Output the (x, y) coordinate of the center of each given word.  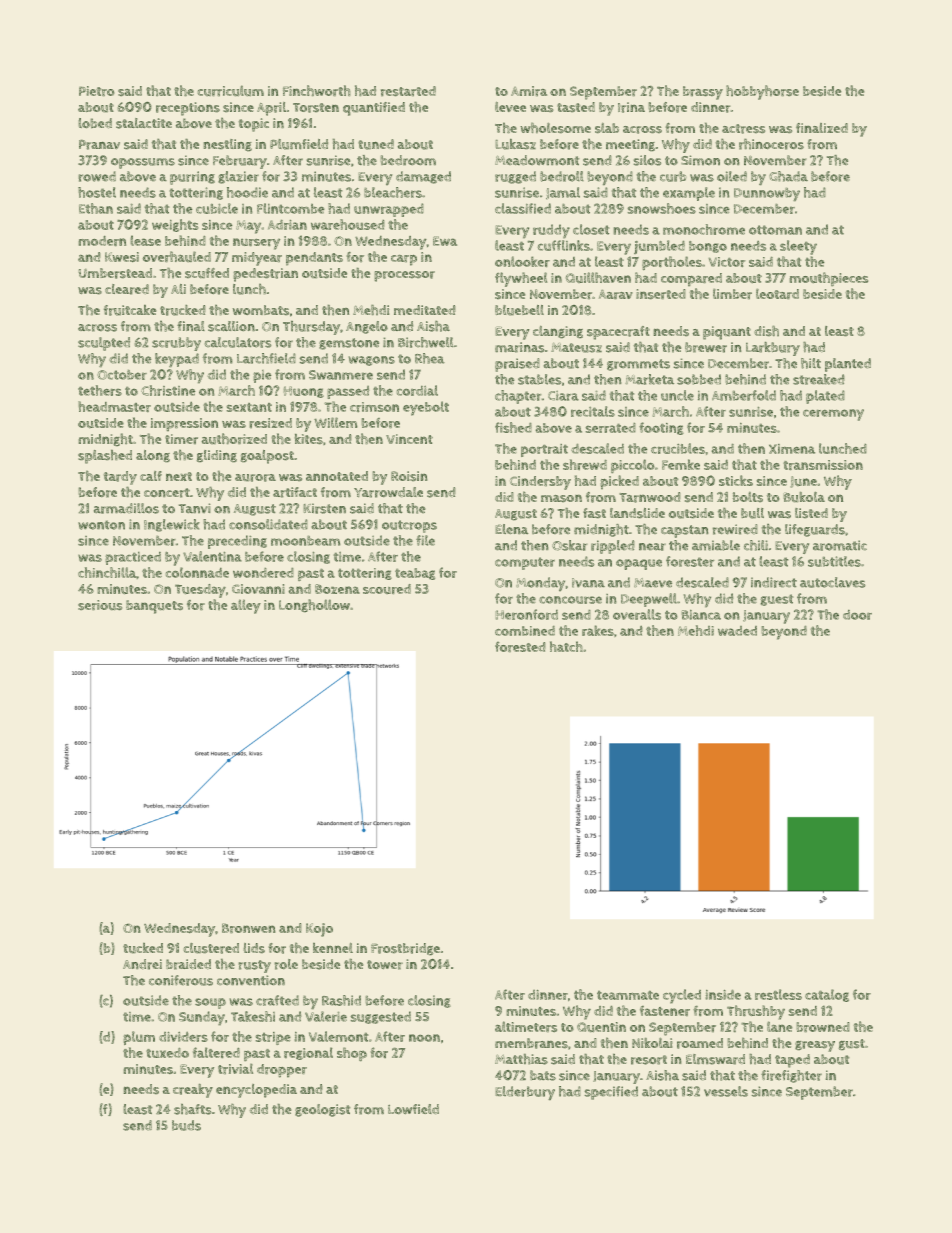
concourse (570, 600)
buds (186, 1125)
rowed (97, 176)
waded (737, 631)
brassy (703, 93)
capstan (685, 531)
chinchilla (107, 572)
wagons (371, 361)
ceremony (833, 415)
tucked (143, 948)
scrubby (176, 344)
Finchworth (317, 91)
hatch (566, 646)
